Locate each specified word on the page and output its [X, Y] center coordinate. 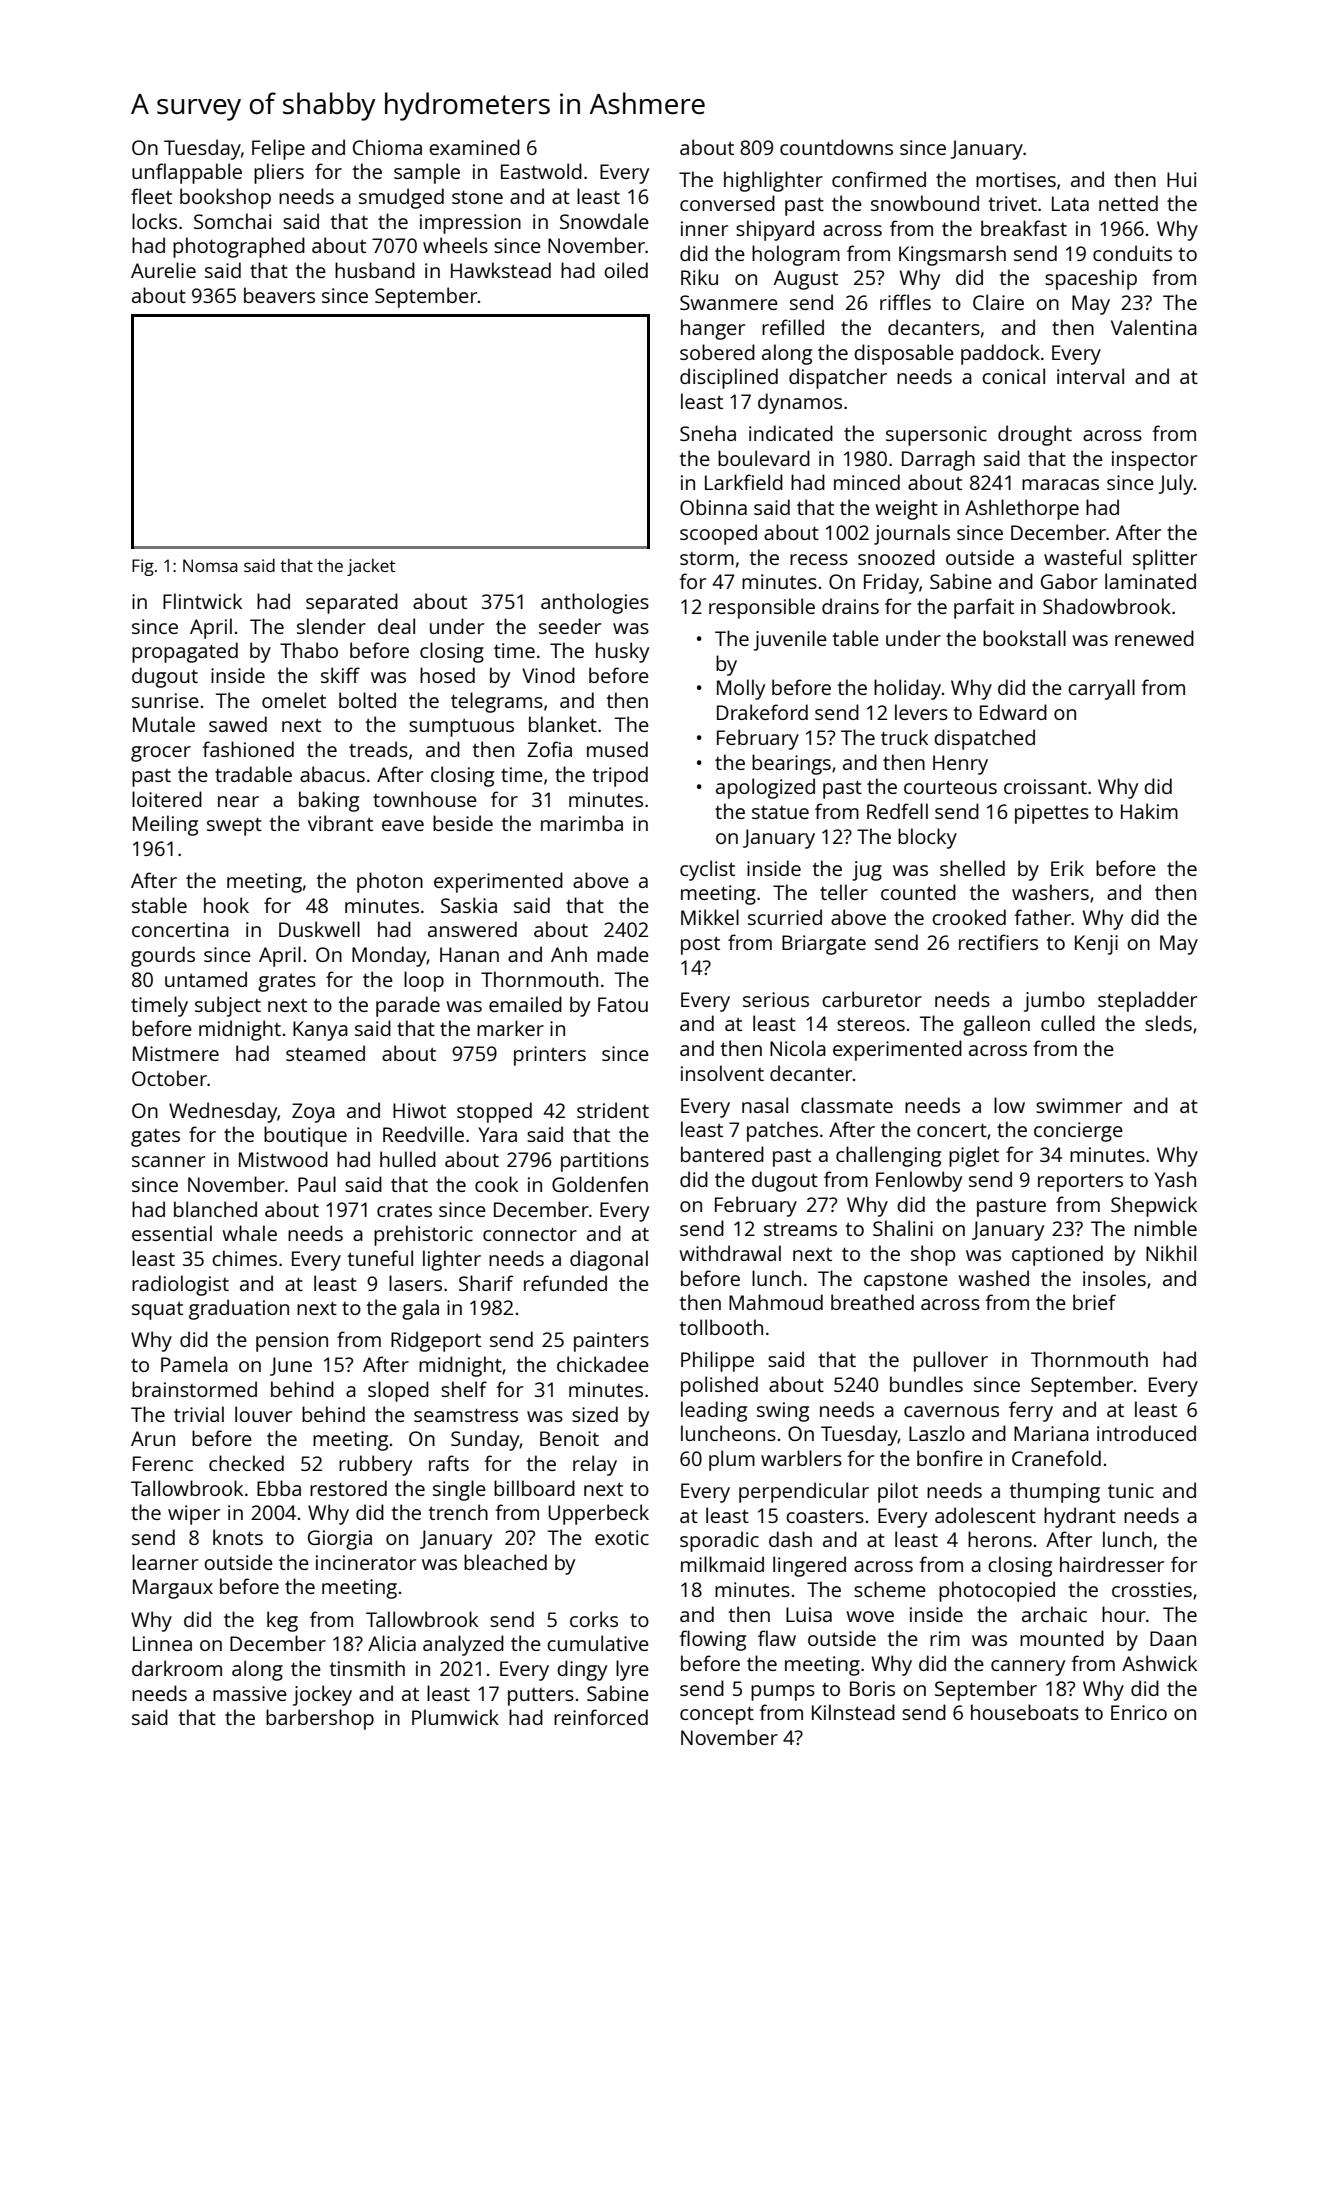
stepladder [1147, 1001]
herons [1000, 1539]
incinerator [366, 1562]
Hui [1182, 179]
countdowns [836, 147]
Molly [741, 689]
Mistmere [176, 1053]
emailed [525, 1004]
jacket [371, 567]
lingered [809, 1566]
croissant [1045, 786]
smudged [401, 198]
